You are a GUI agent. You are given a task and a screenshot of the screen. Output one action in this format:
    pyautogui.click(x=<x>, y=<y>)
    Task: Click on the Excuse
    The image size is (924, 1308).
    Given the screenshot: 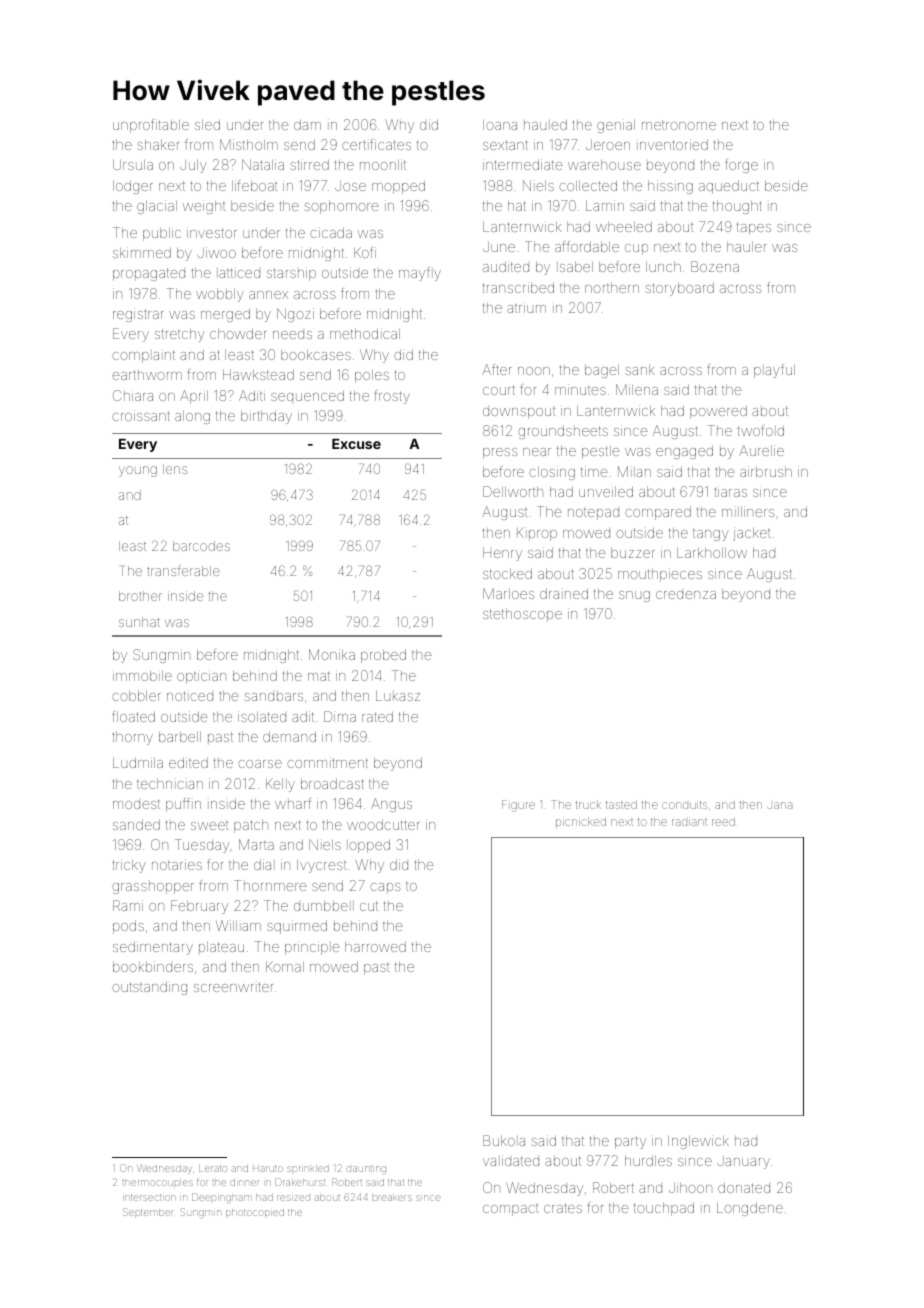 What is the action you would take?
    pyautogui.click(x=356, y=444)
